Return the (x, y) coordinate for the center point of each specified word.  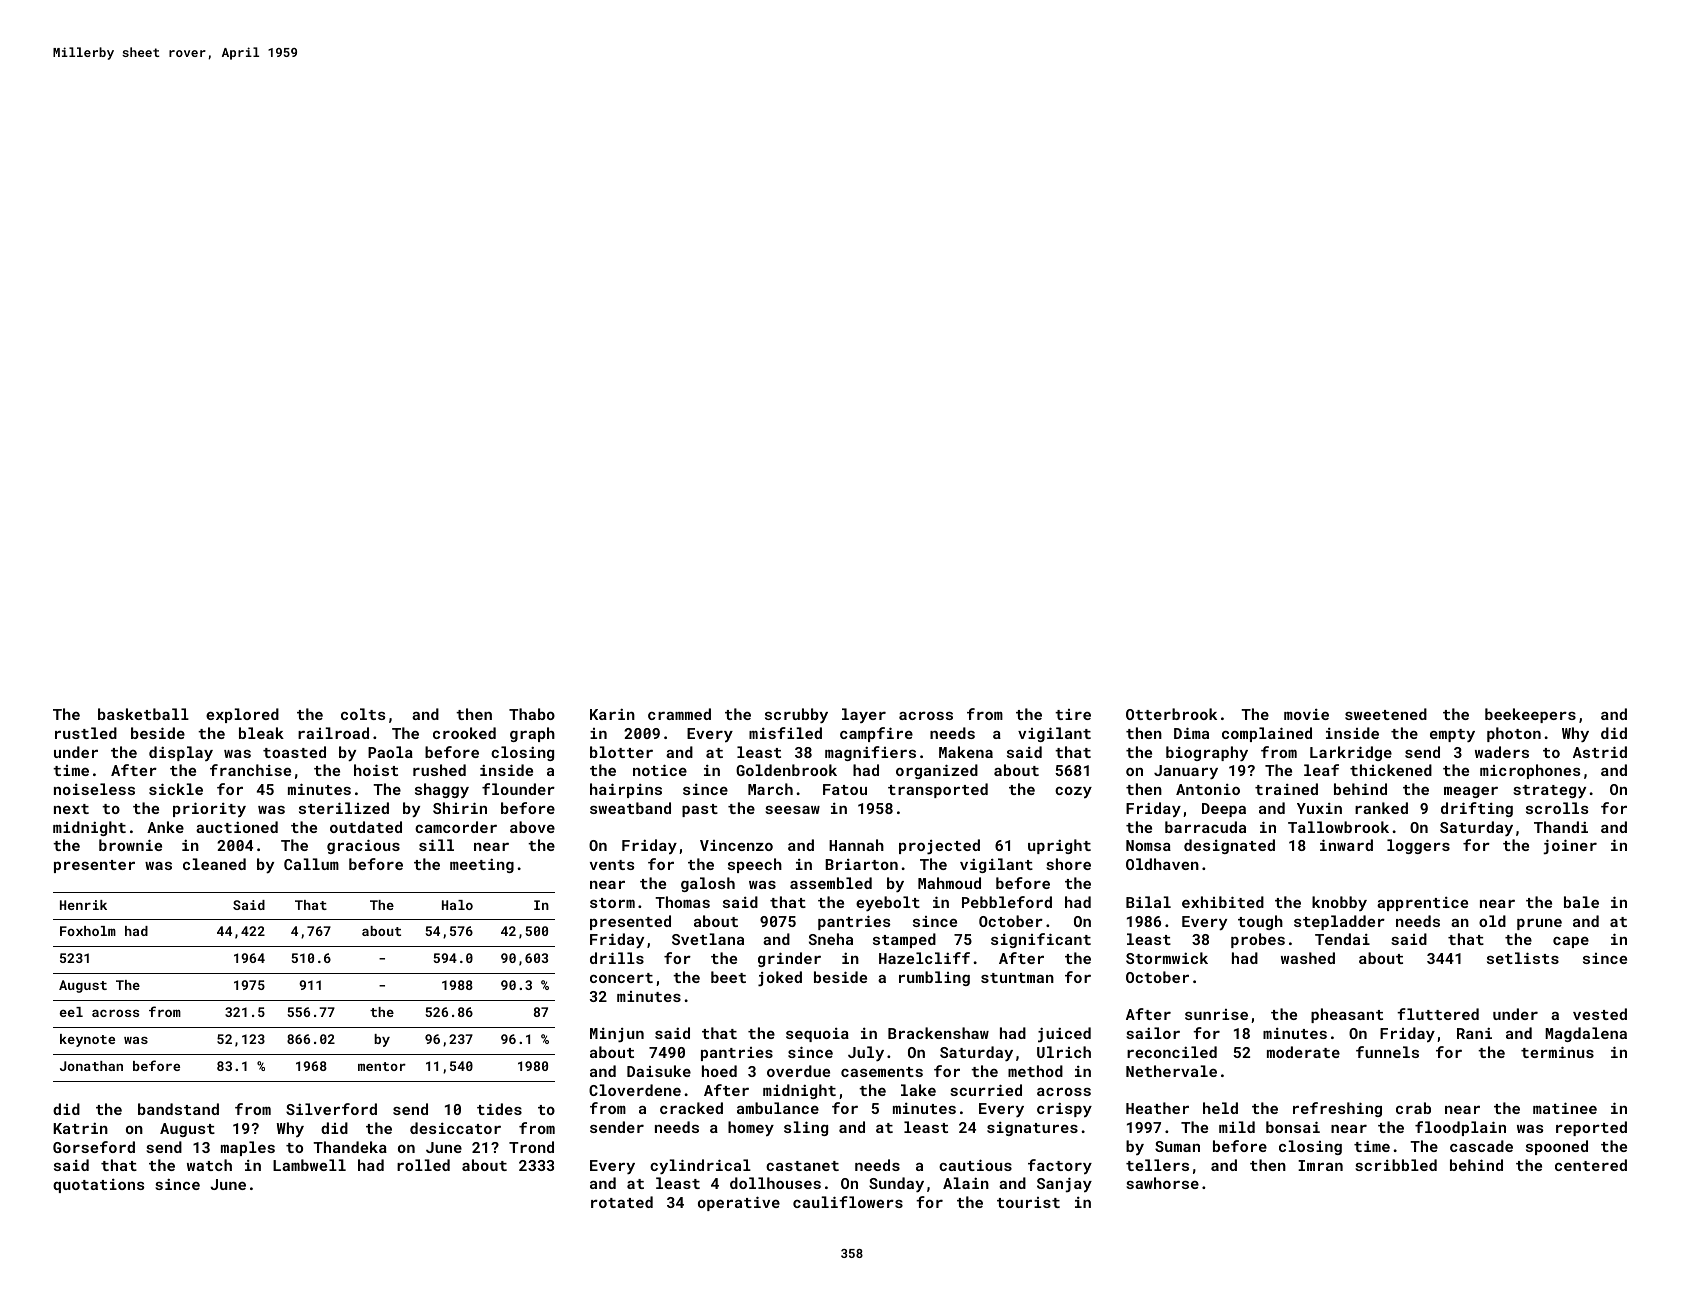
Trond (531, 1147)
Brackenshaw (938, 1033)
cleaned (214, 864)
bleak (261, 733)
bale (1581, 902)
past (700, 810)
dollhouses (775, 1183)
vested (1600, 1014)
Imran (1320, 1165)
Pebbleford (1007, 902)
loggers (1418, 846)
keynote (87, 1040)
